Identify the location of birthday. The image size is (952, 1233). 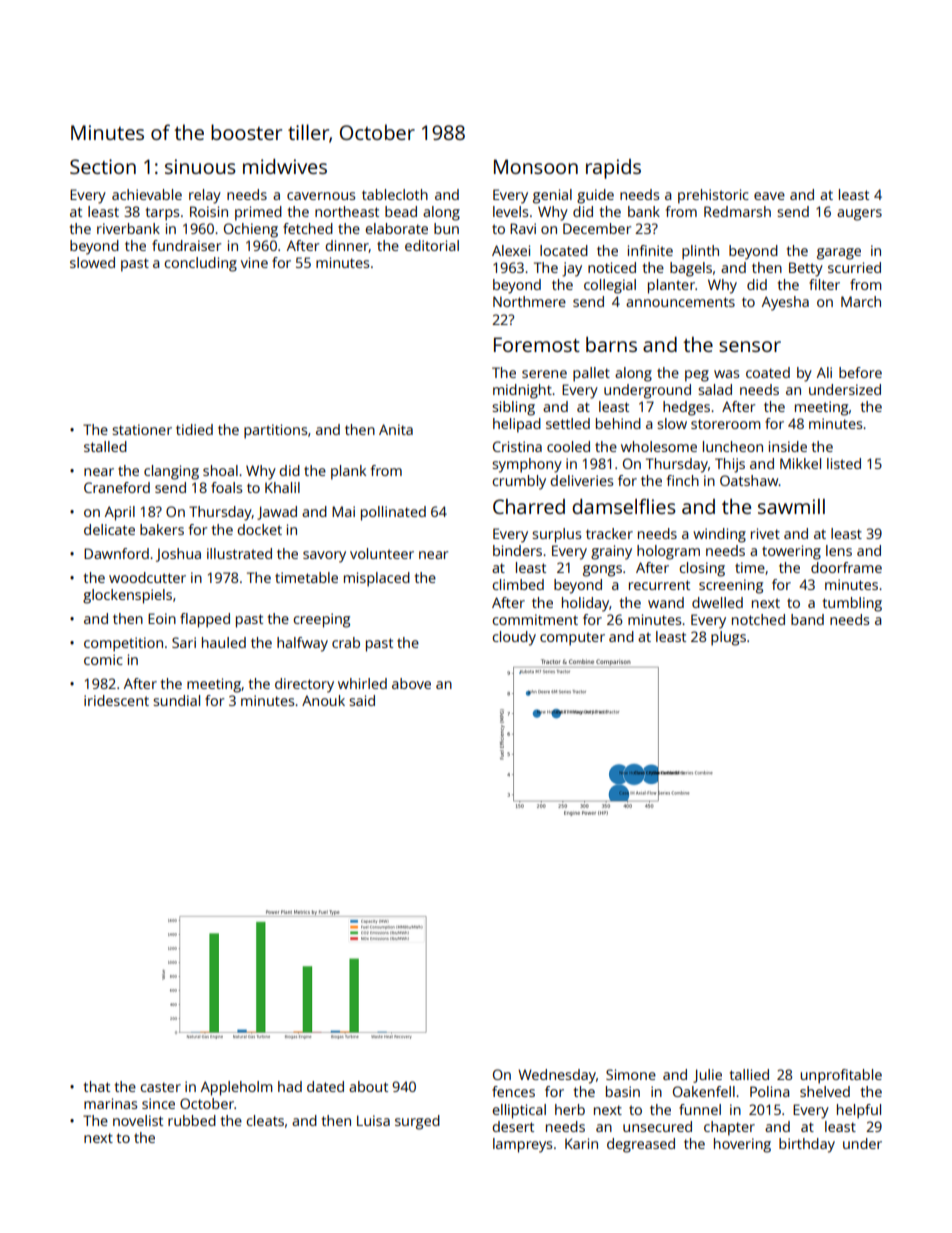
(807, 1145).
